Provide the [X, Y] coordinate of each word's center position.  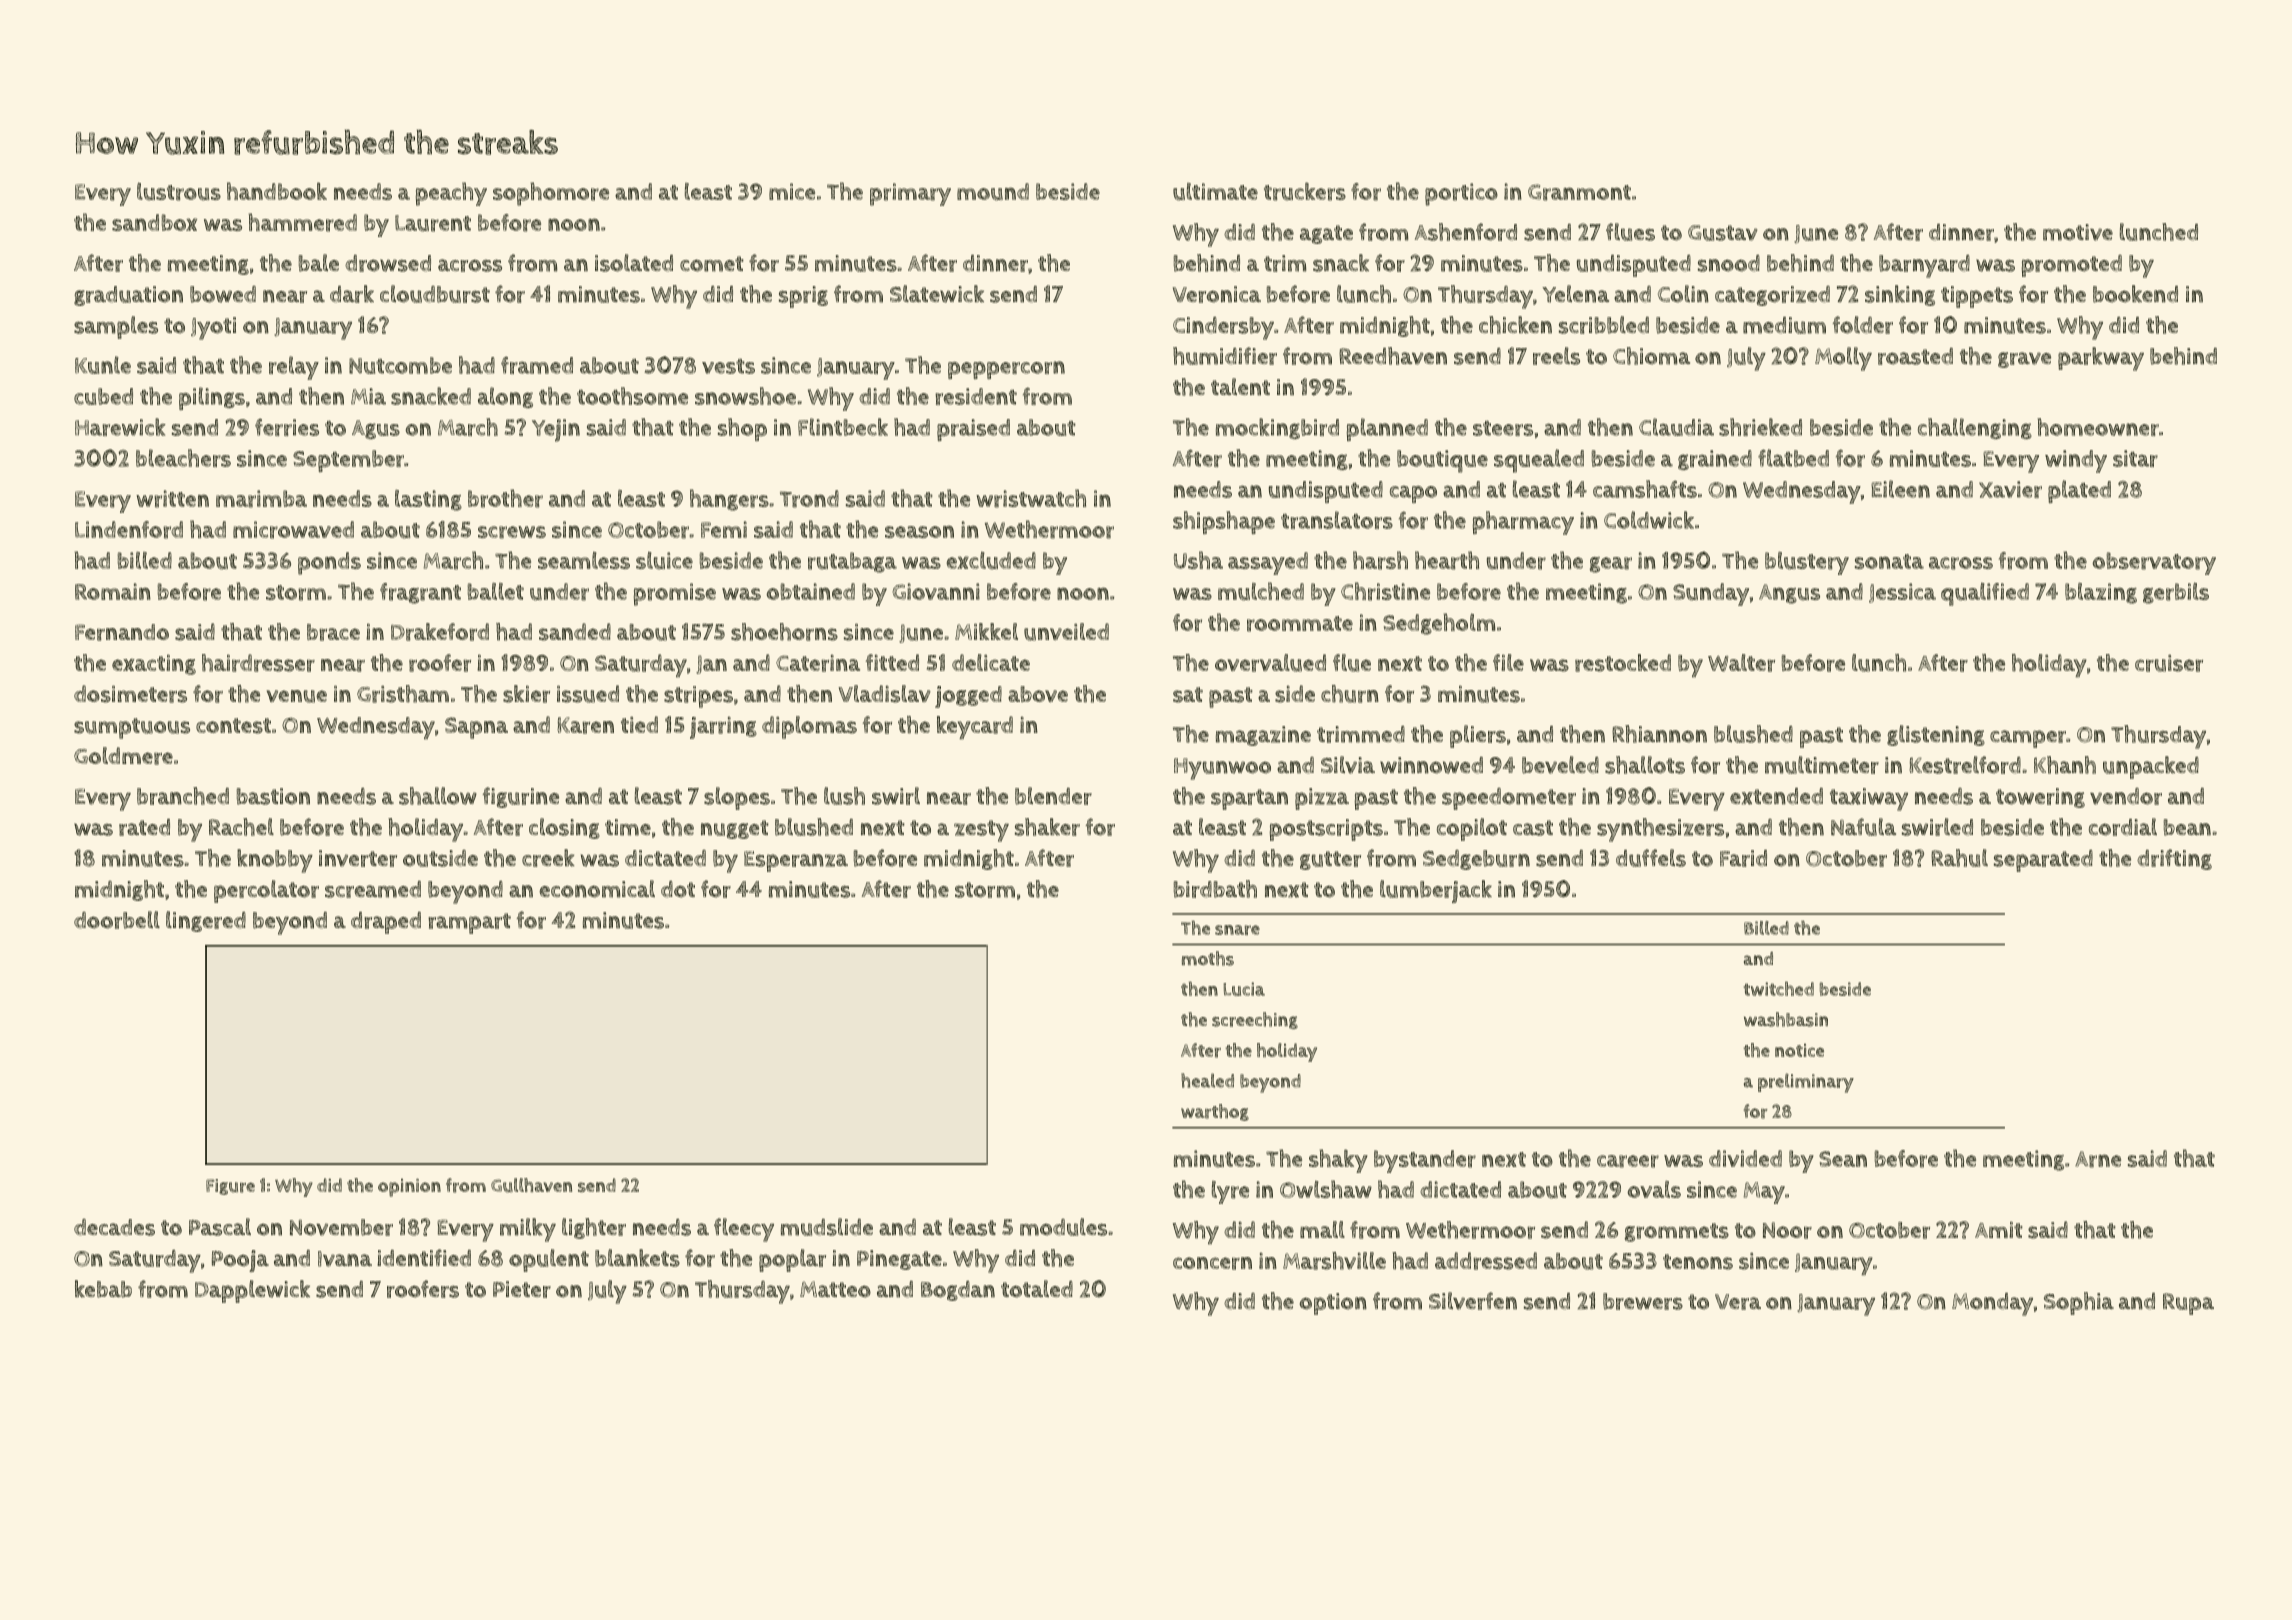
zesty [981, 831]
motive [2078, 232]
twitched [1779, 989]
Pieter [522, 1289]
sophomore [551, 194]
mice [792, 191]
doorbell [117, 920]
